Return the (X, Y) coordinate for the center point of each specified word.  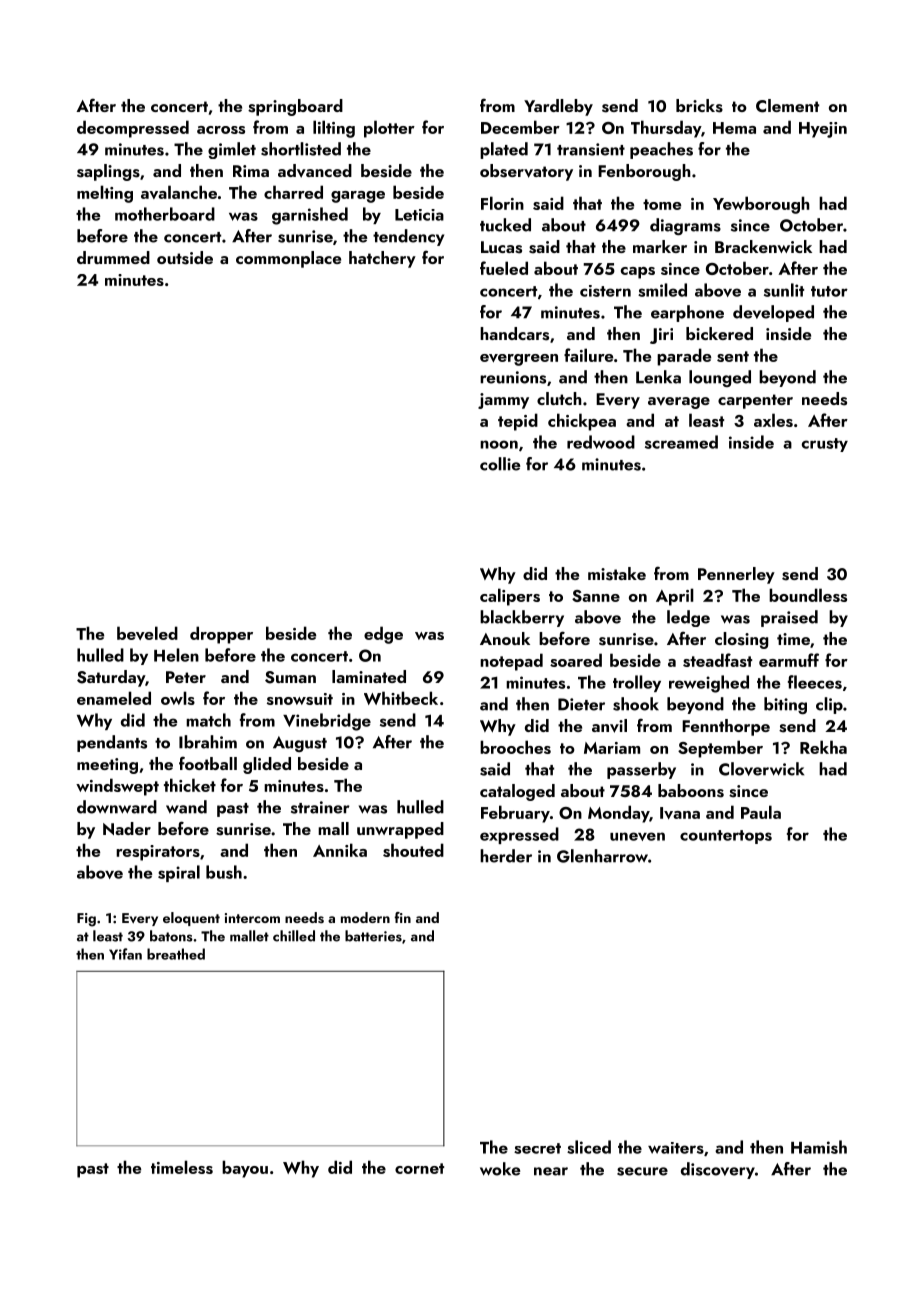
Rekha (823, 747)
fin (402, 917)
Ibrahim (208, 742)
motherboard (165, 214)
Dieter (581, 704)
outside (185, 258)
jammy (503, 401)
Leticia (419, 215)
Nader (127, 828)
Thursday (666, 129)
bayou (245, 1169)
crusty (825, 445)
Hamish (819, 1147)
